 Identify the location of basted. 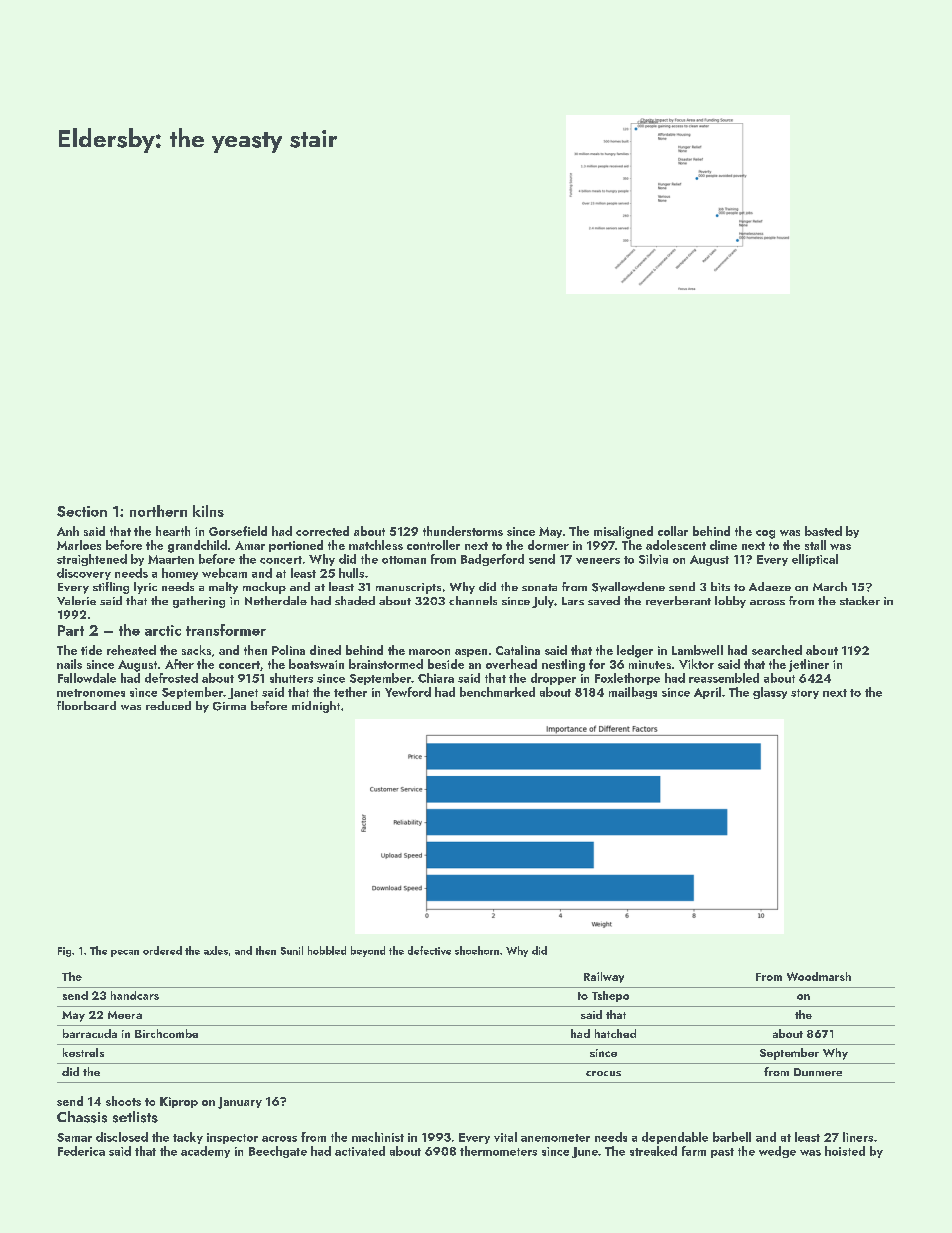
(823, 531).
